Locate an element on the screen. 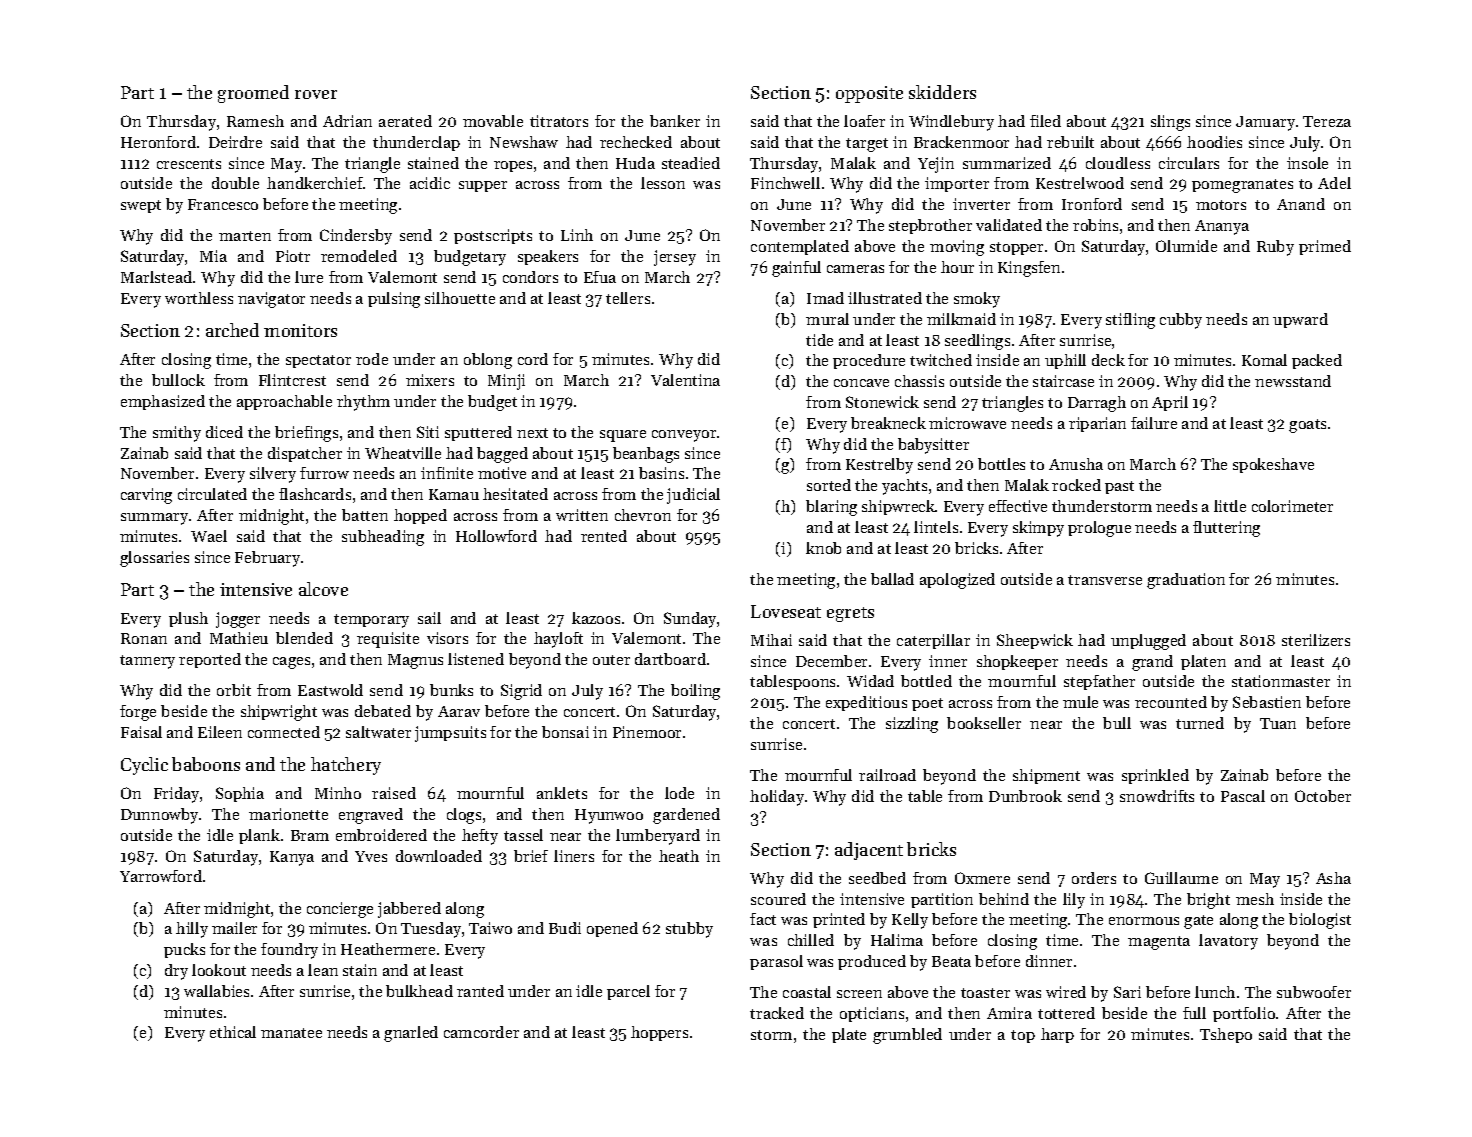 The height and width of the screenshot is (1137, 1472). lookout is located at coordinates (219, 970).
